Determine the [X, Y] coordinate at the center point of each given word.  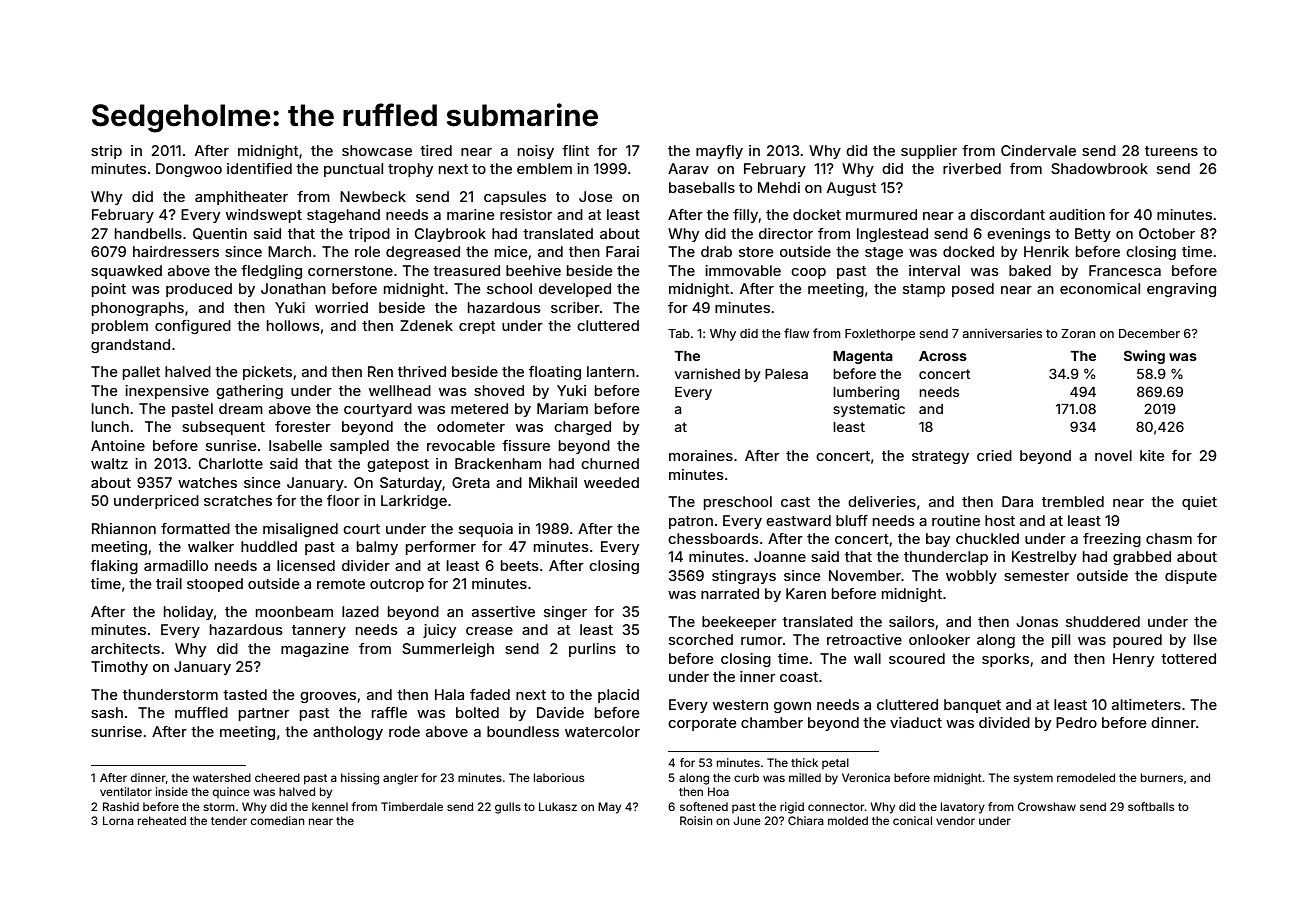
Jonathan [293, 288]
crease [489, 631]
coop [808, 273]
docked [968, 251]
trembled [1073, 501]
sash [107, 712]
